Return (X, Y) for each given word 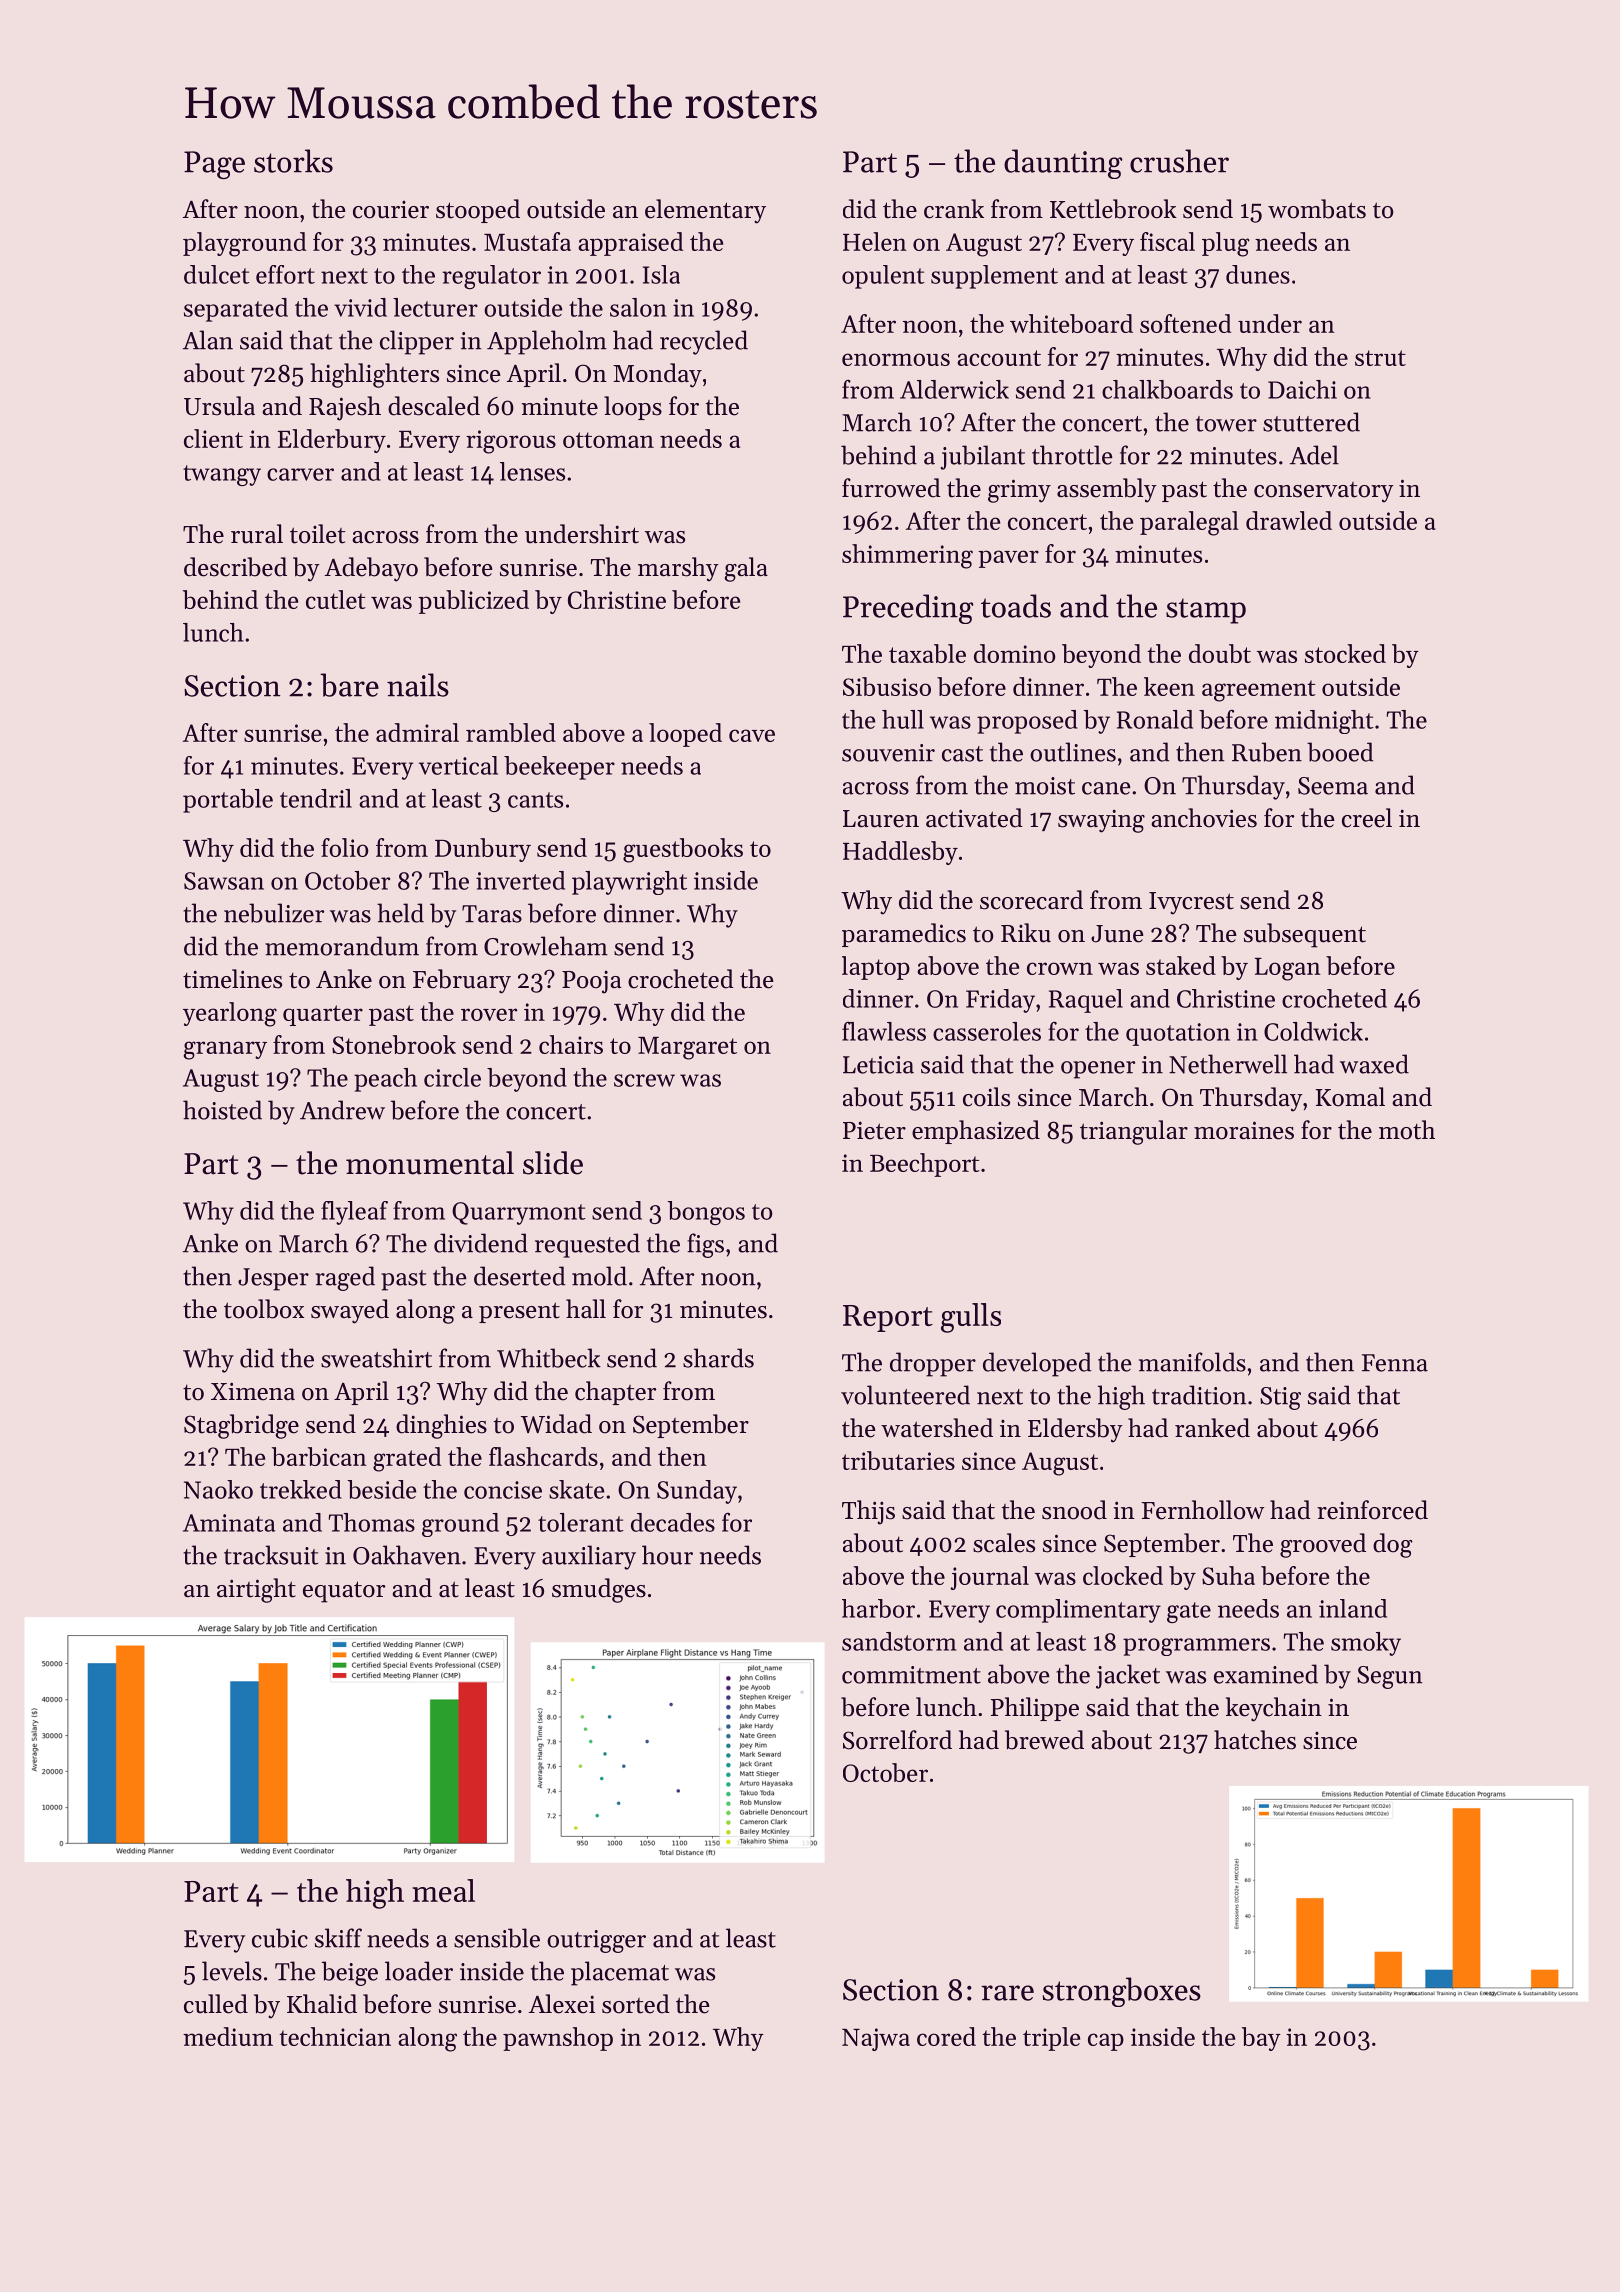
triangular (1134, 1132)
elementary (705, 211)
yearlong (230, 1014)
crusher (1179, 161)
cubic (280, 1938)
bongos (706, 1213)
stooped (478, 211)
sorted (636, 2004)
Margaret (687, 1048)
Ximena (253, 1391)
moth (1407, 1130)
